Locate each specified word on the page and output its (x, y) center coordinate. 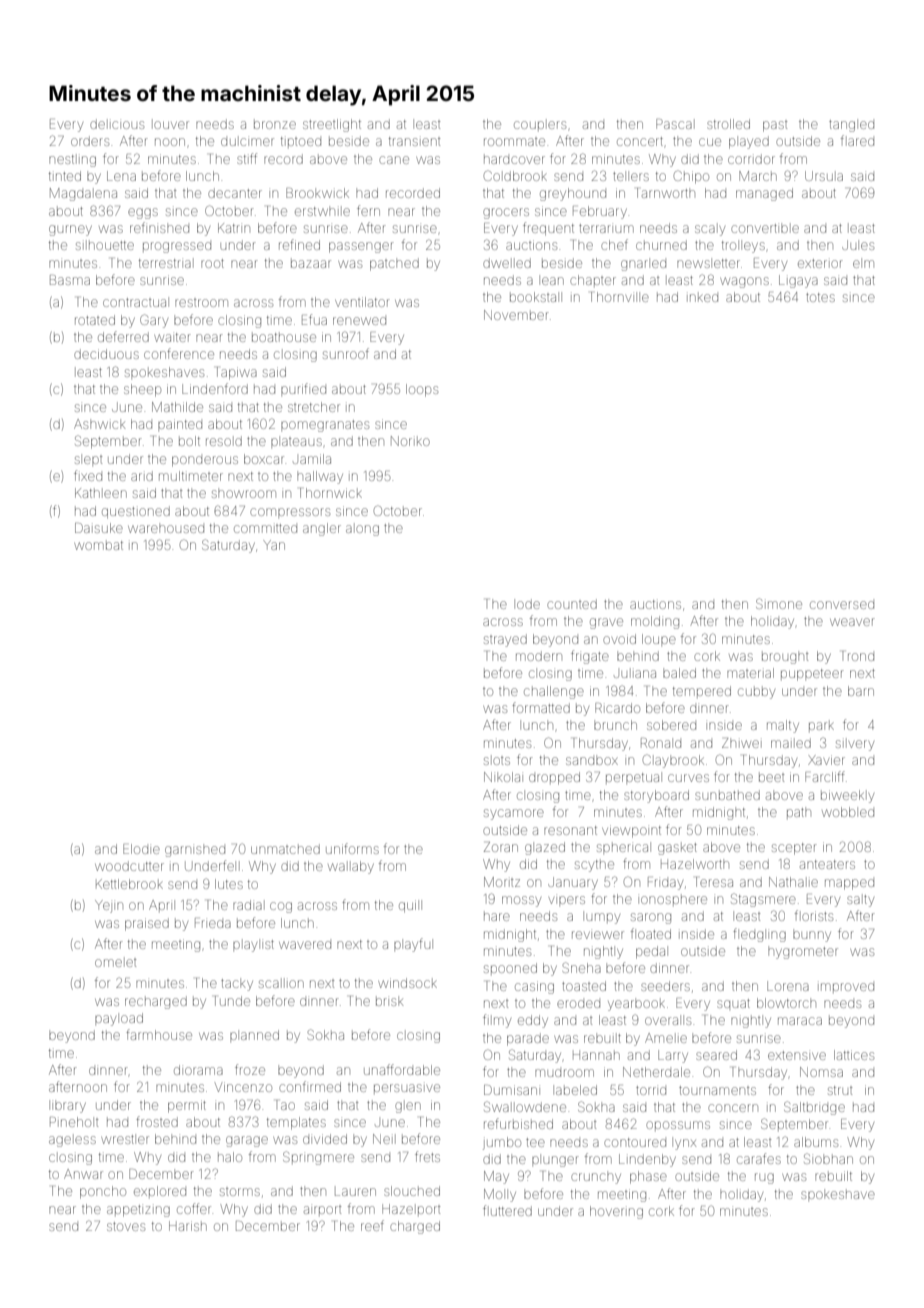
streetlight (332, 125)
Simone (779, 603)
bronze (275, 125)
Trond (858, 656)
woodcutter (129, 866)
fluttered (507, 1210)
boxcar (264, 459)
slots (497, 761)
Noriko (410, 441)
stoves (126, 1226)
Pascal (674, 124)
